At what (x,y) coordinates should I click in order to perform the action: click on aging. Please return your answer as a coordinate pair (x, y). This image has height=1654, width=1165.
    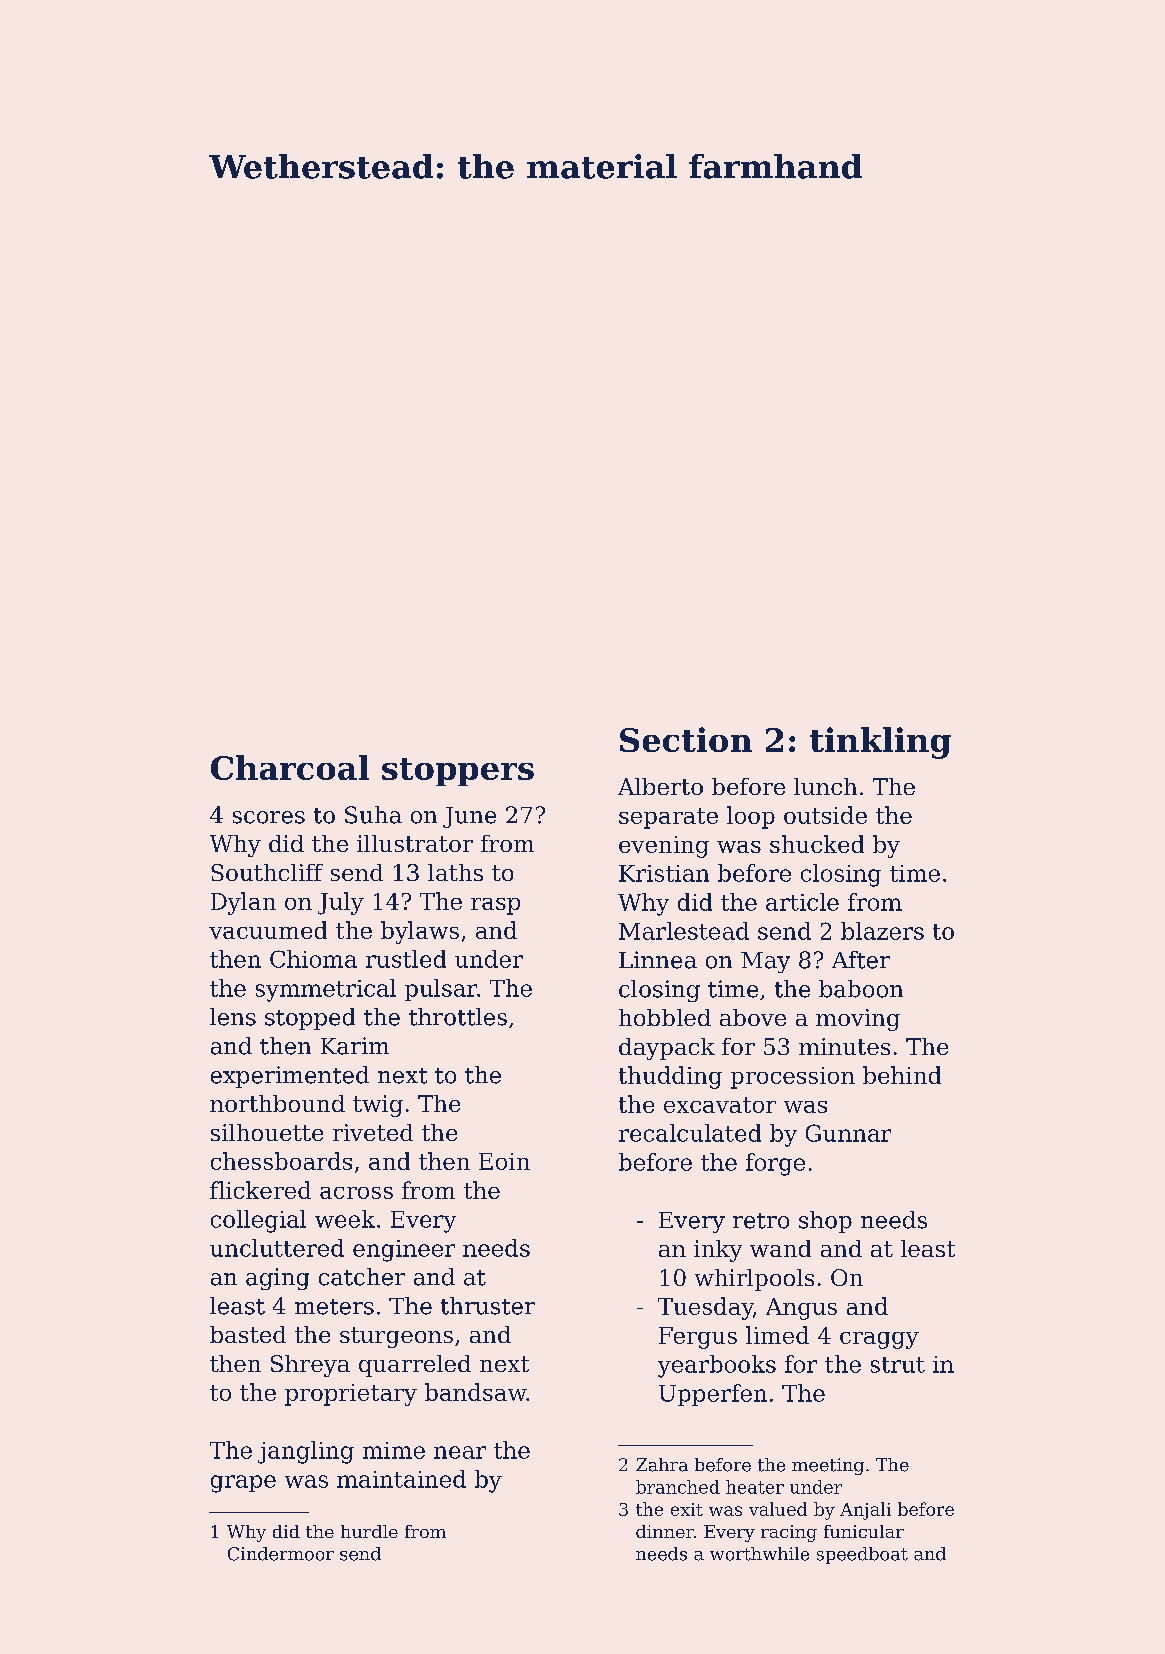
    Looking at the image, I should click on (277, 1279).
